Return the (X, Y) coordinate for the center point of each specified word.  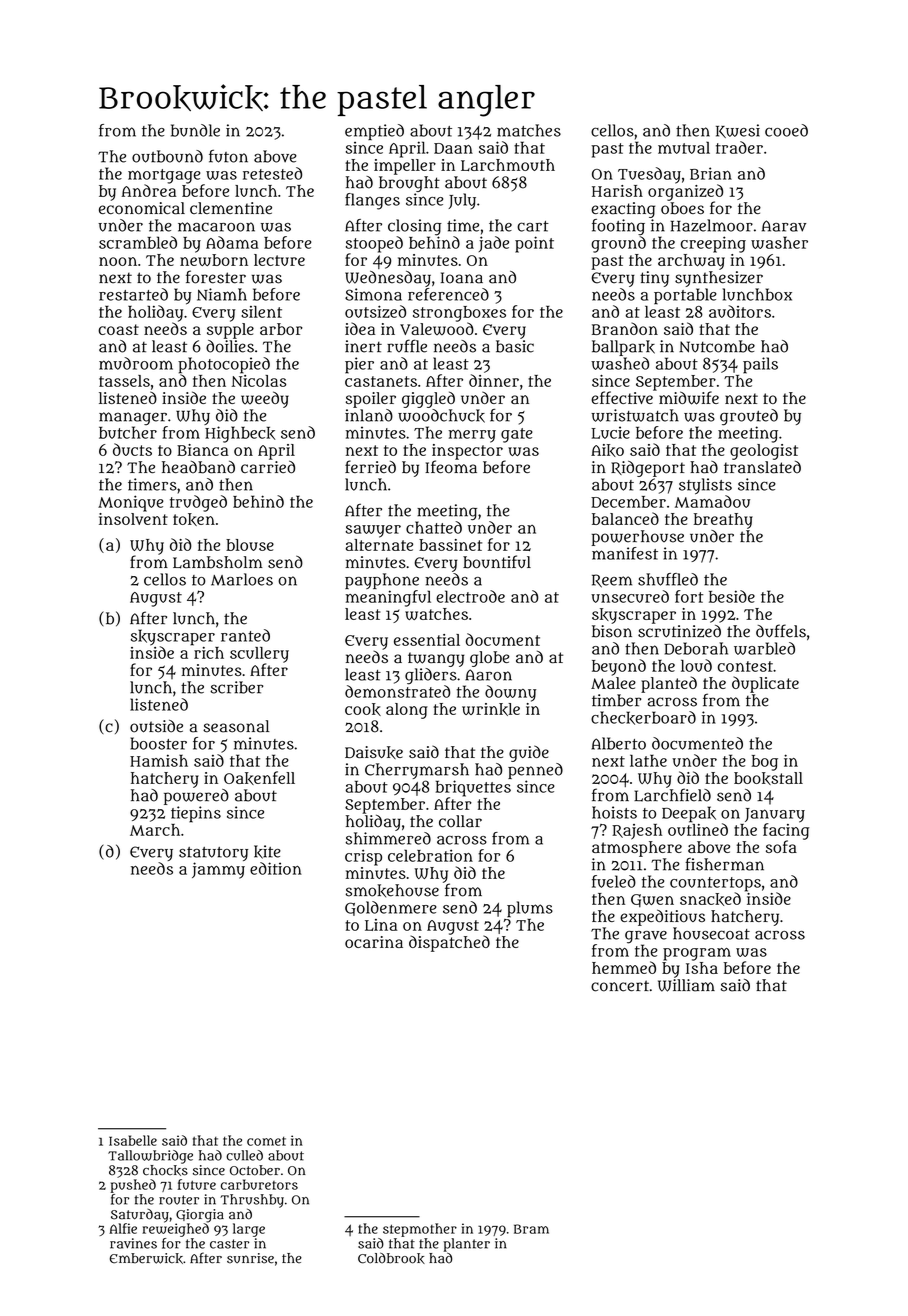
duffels (781, 631)
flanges (372, 201)
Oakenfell (259, 778)
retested (272, 173)
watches (436, 614)
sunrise (250, 1258)
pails (760, 365)
